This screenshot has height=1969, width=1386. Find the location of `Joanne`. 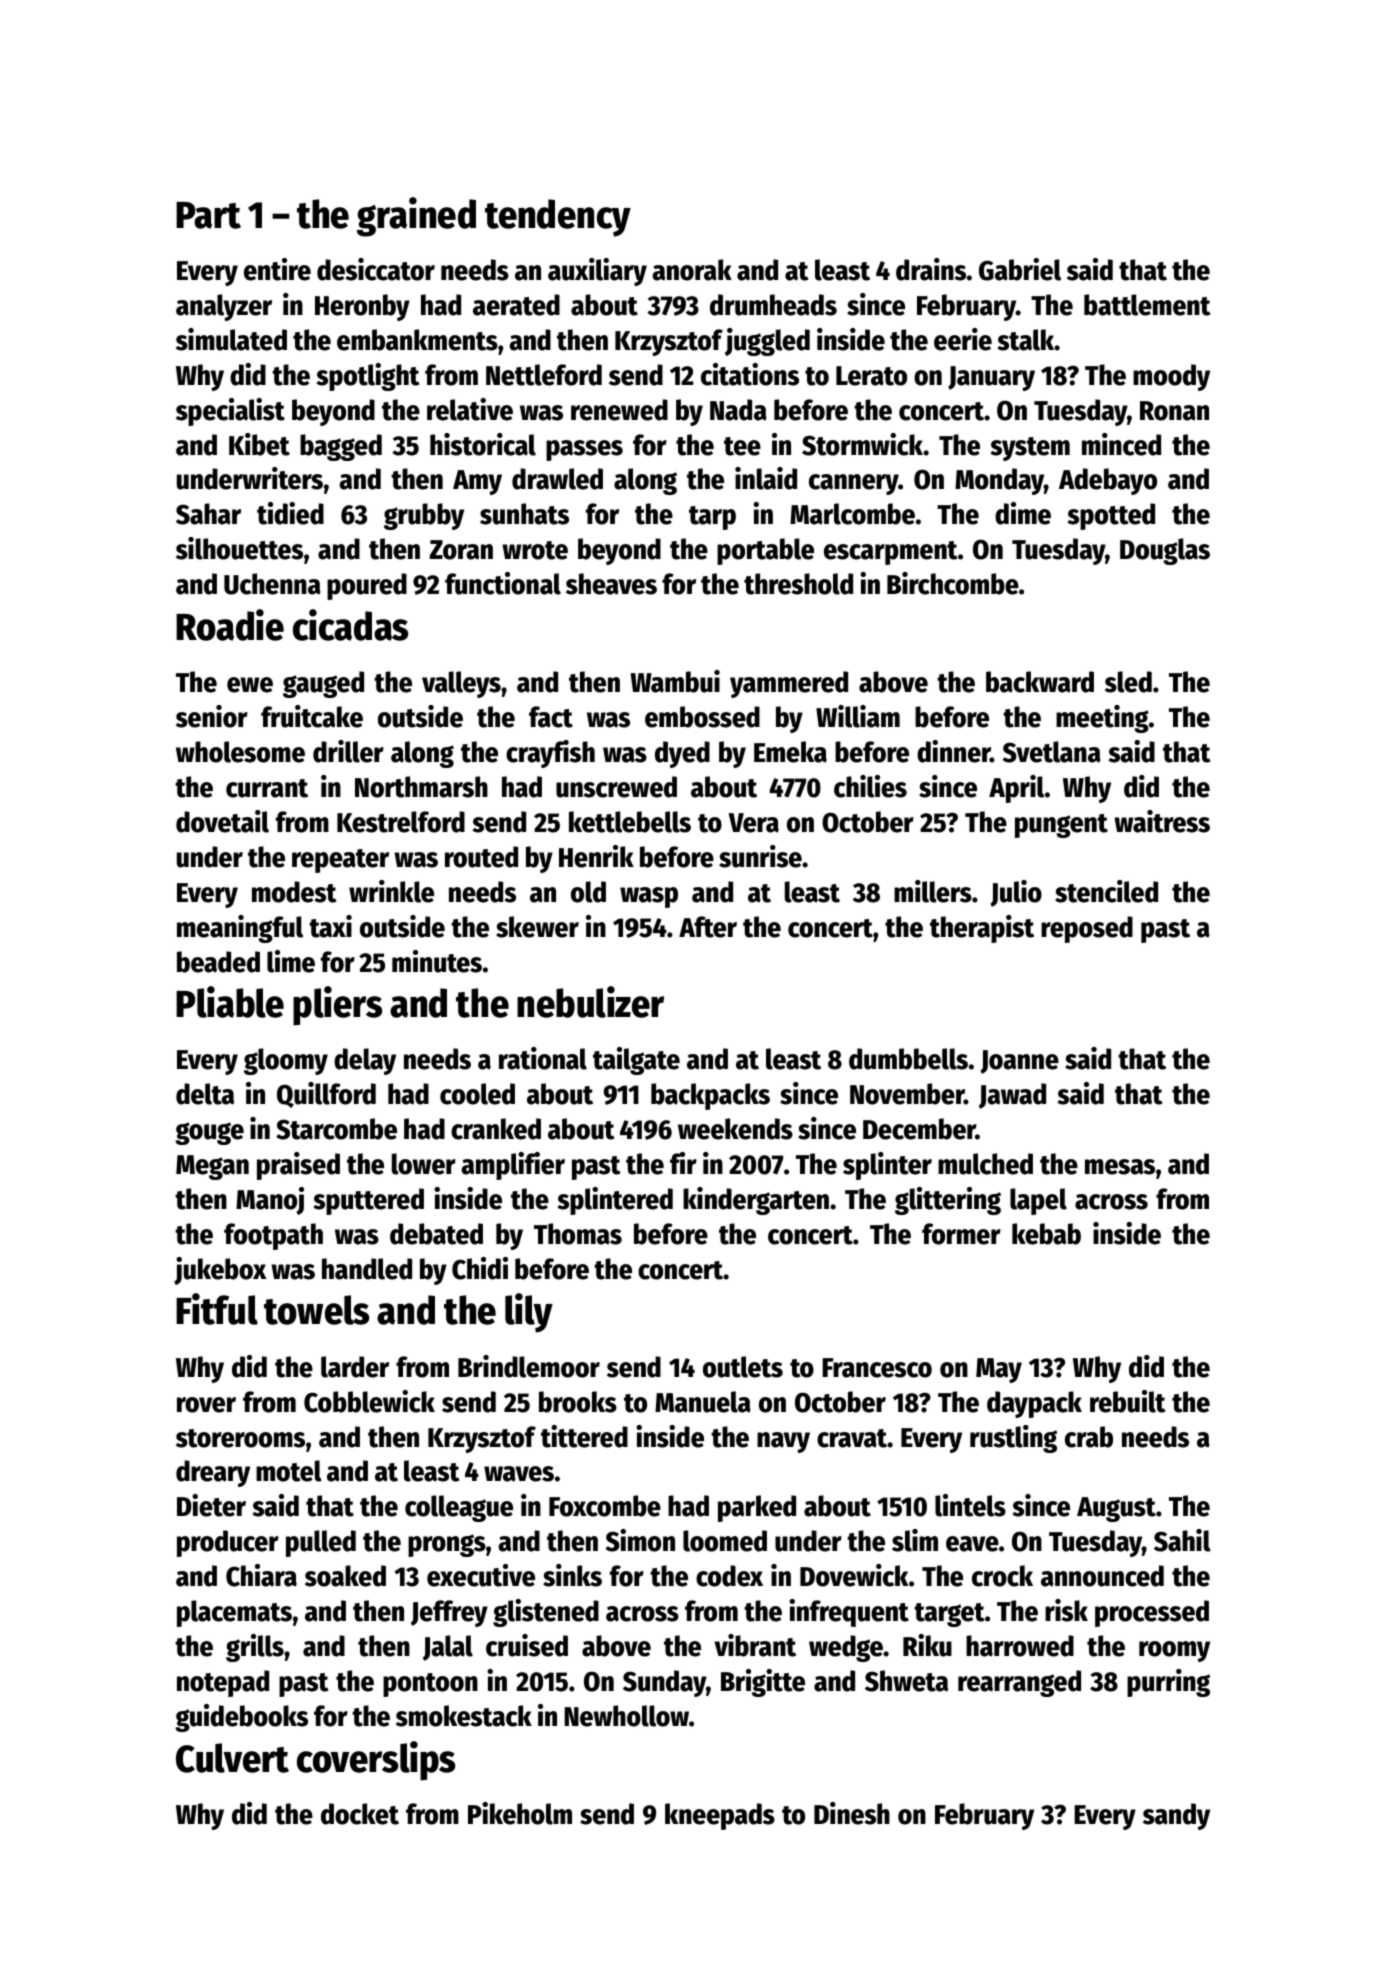

Joanne is located at coordinates (1019, 1062).
